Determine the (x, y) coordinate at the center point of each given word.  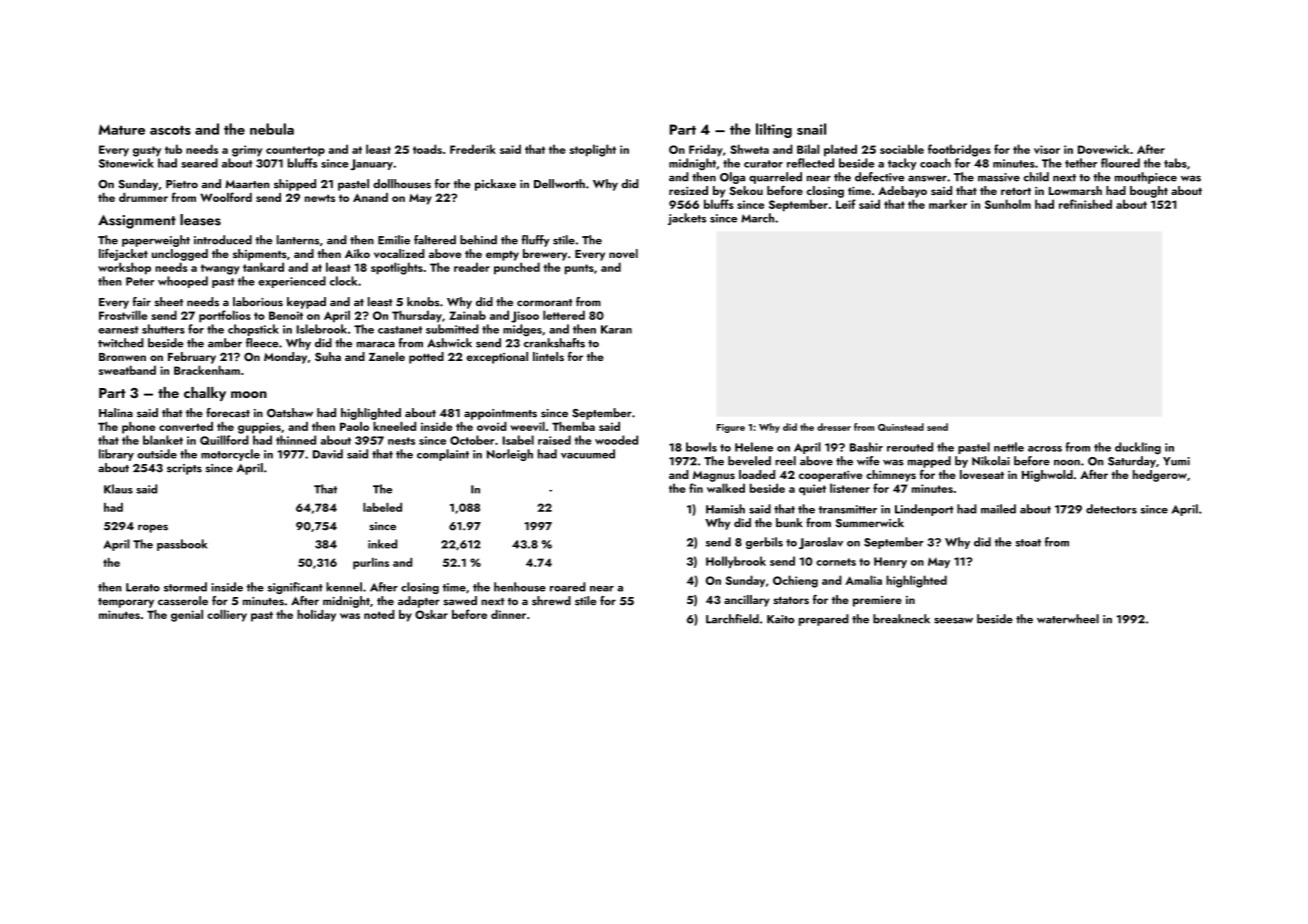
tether (1081, 163)
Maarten (247, 184)
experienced (292, 282)
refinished (1085, 204)
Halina (116, 412)
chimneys (891, 476)
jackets (687, 219)
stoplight (593, 150)
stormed (185, 587)
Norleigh (510, 455)
